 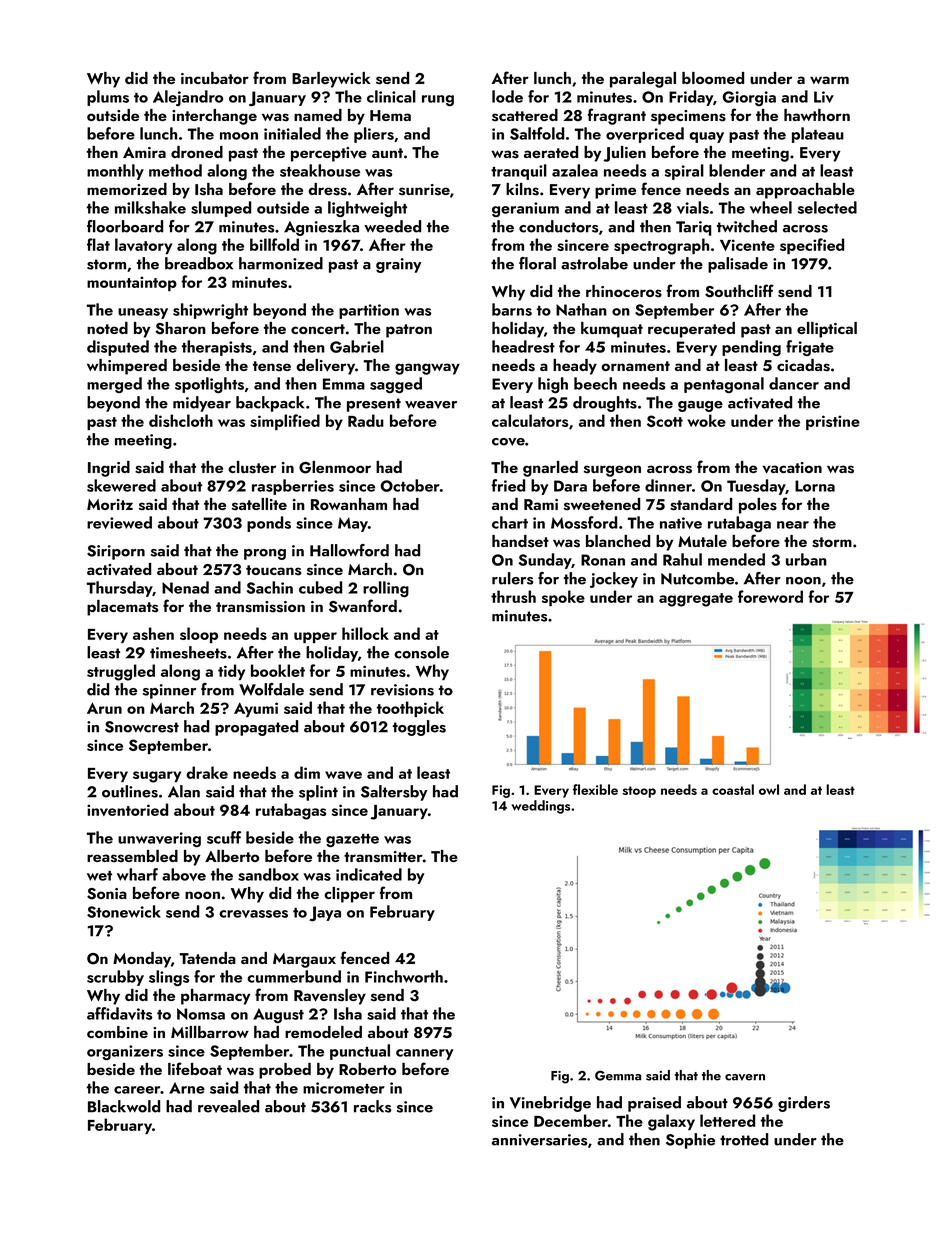 I want to click on Arne, so click(x=187, y=1088).
